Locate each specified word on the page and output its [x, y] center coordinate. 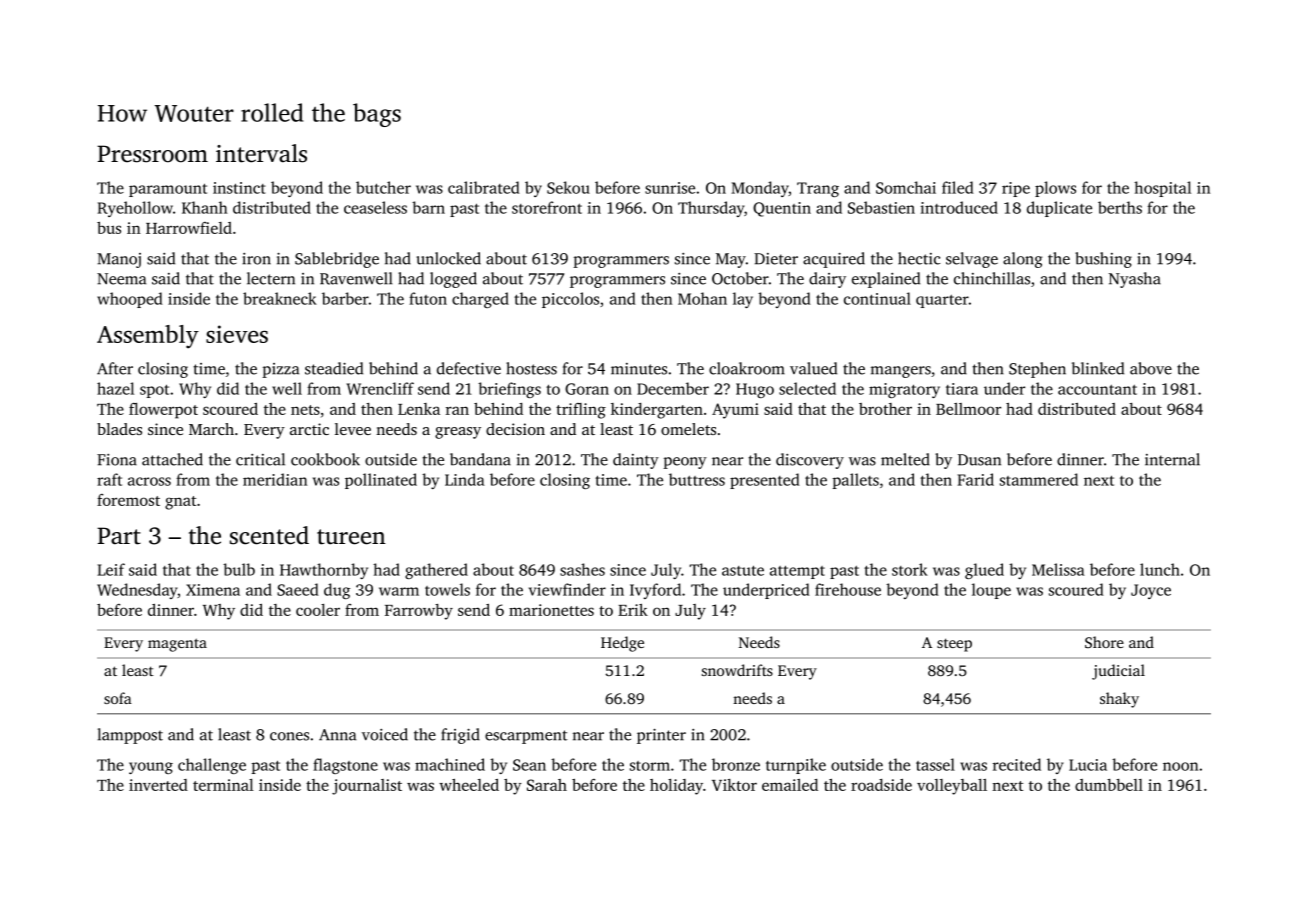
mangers [901, 372]
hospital [1162, 189]
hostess [531, 368]
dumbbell [1109, 785]
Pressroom [152, 154]
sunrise [670, 188]
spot [154, 391]
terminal [223, 785]
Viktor [734, 785]
